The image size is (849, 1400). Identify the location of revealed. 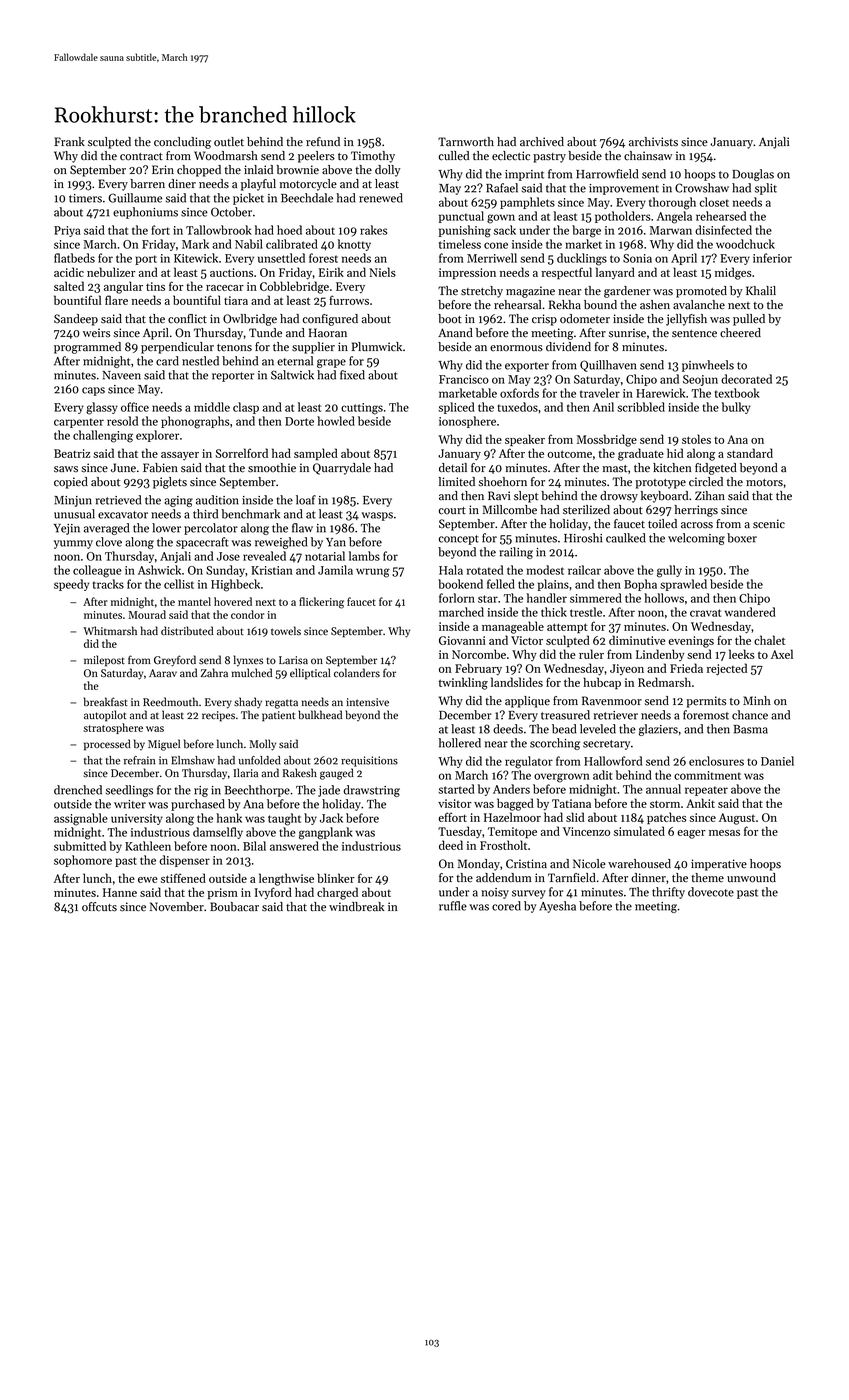
(264, 556).
